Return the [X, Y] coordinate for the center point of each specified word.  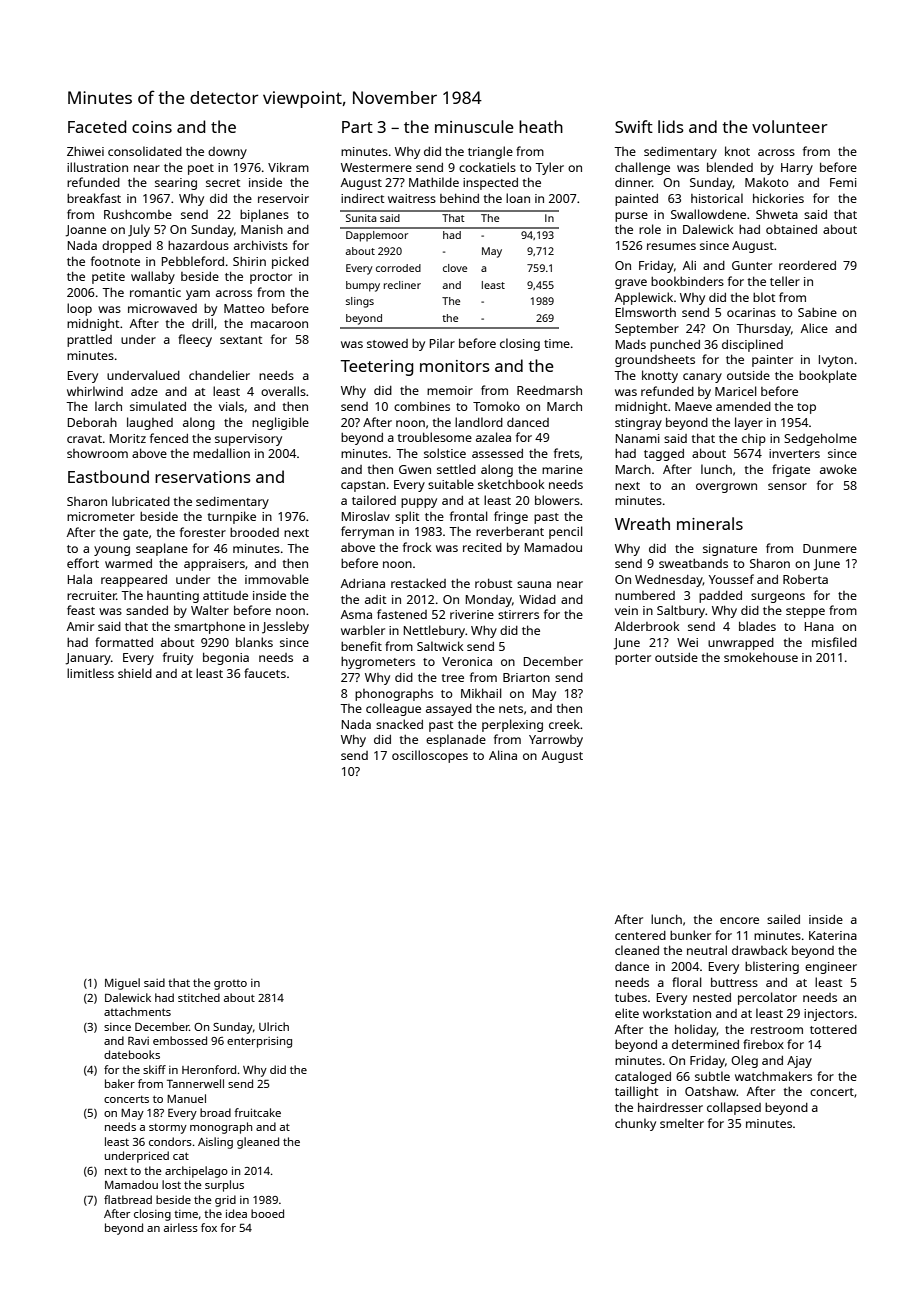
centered [640, 935]
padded [720, 597]
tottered [833, 1029]
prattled [89, 340]
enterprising [259, 1042]
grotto [230, 985]
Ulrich [274, 1026]
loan [518, 198]
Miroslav [366, 516]
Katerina [833, 935]
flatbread [128, 1199]
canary [702, 378]
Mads [631, 344]
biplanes [264, 215]
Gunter [752, 265]
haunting [173, 597]
